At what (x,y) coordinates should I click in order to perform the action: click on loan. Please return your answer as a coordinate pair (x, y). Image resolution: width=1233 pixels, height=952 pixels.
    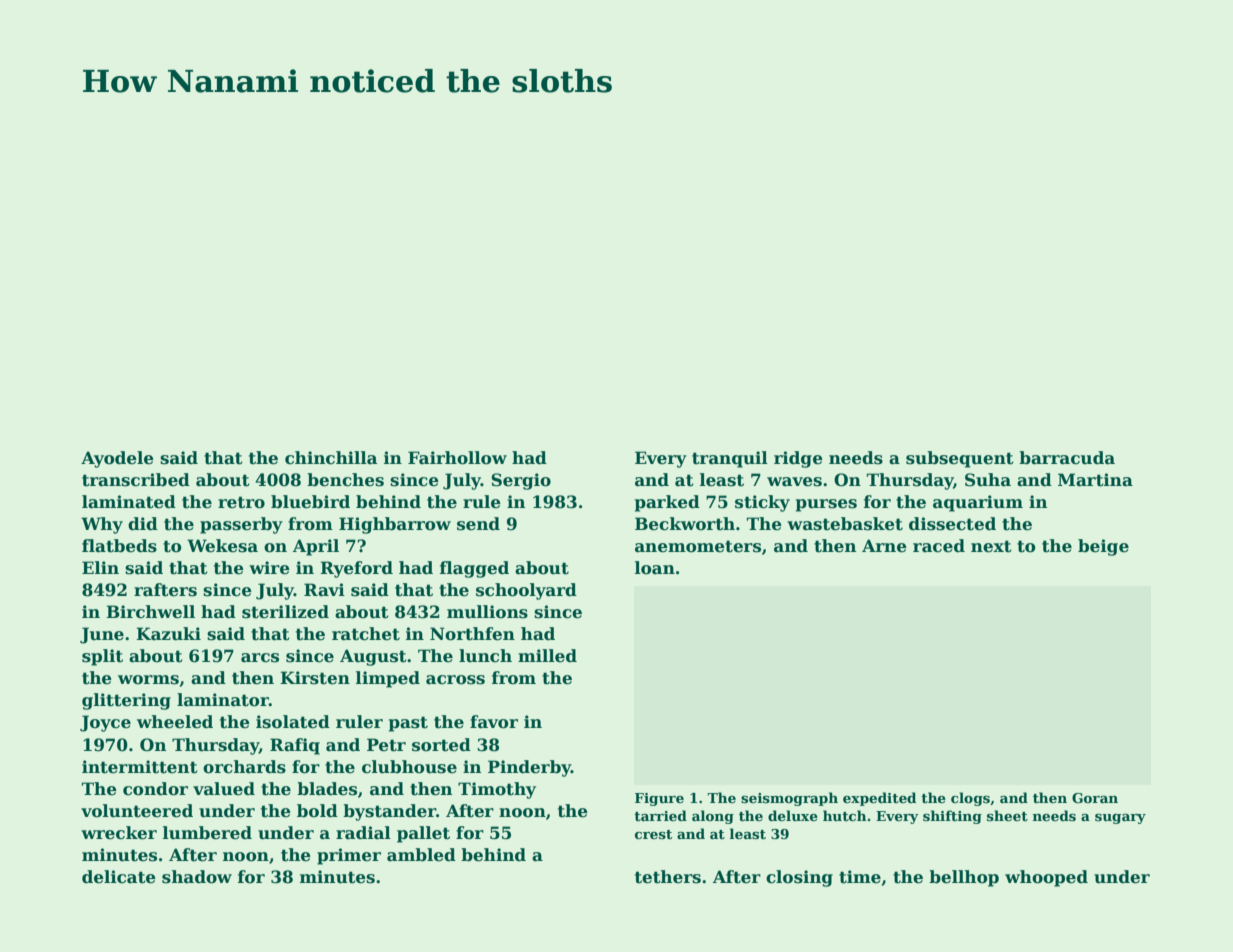
    Looking at the image, I should click on (655, 568).
